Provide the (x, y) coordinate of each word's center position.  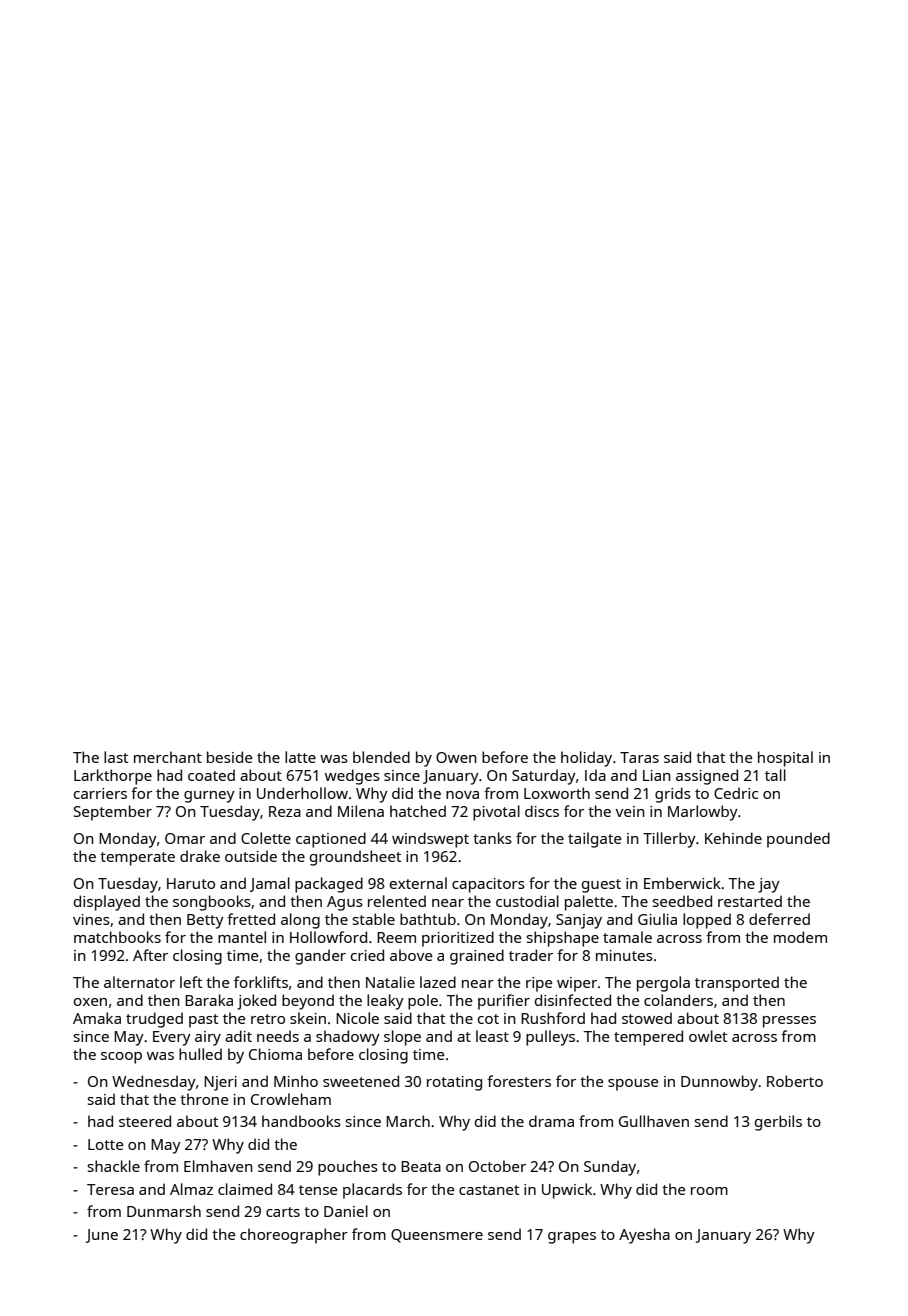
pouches (348, 1168)
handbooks (301, 1121)
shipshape (563, 939)
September (113, 813)
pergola (663, 984)
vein (630, 811)
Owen (456, 757)
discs (542, 811)
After (150, 955)
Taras (639, 757)
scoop (121, 1058)
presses (789, 1022)
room (709, 1191)
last (116, 757)
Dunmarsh (164, 1211)
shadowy (348, 1038)
